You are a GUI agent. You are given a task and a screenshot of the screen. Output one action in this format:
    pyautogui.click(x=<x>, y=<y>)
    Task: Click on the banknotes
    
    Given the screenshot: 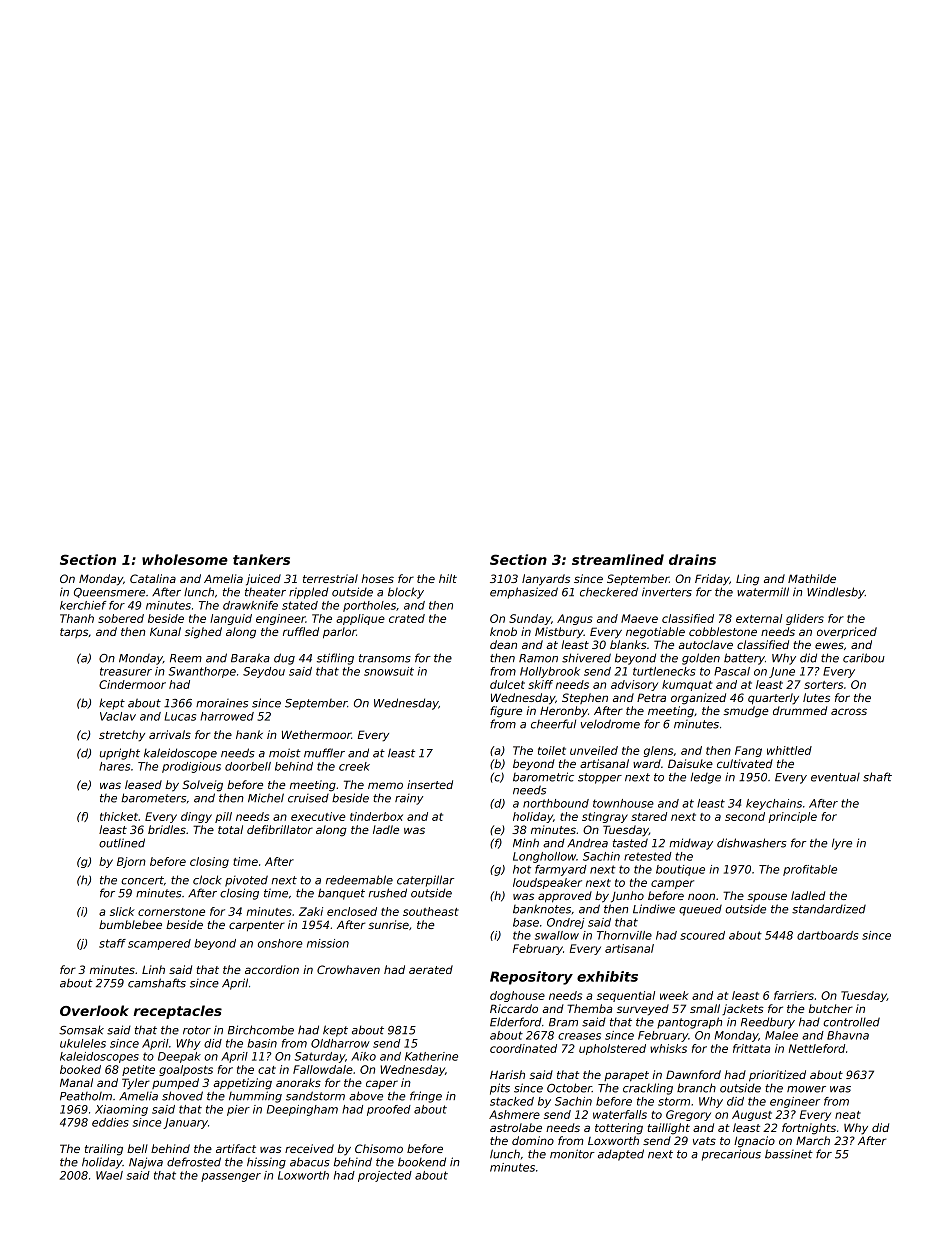 What is the action you would take?
    pyautogui.click(x=542, y=909)
